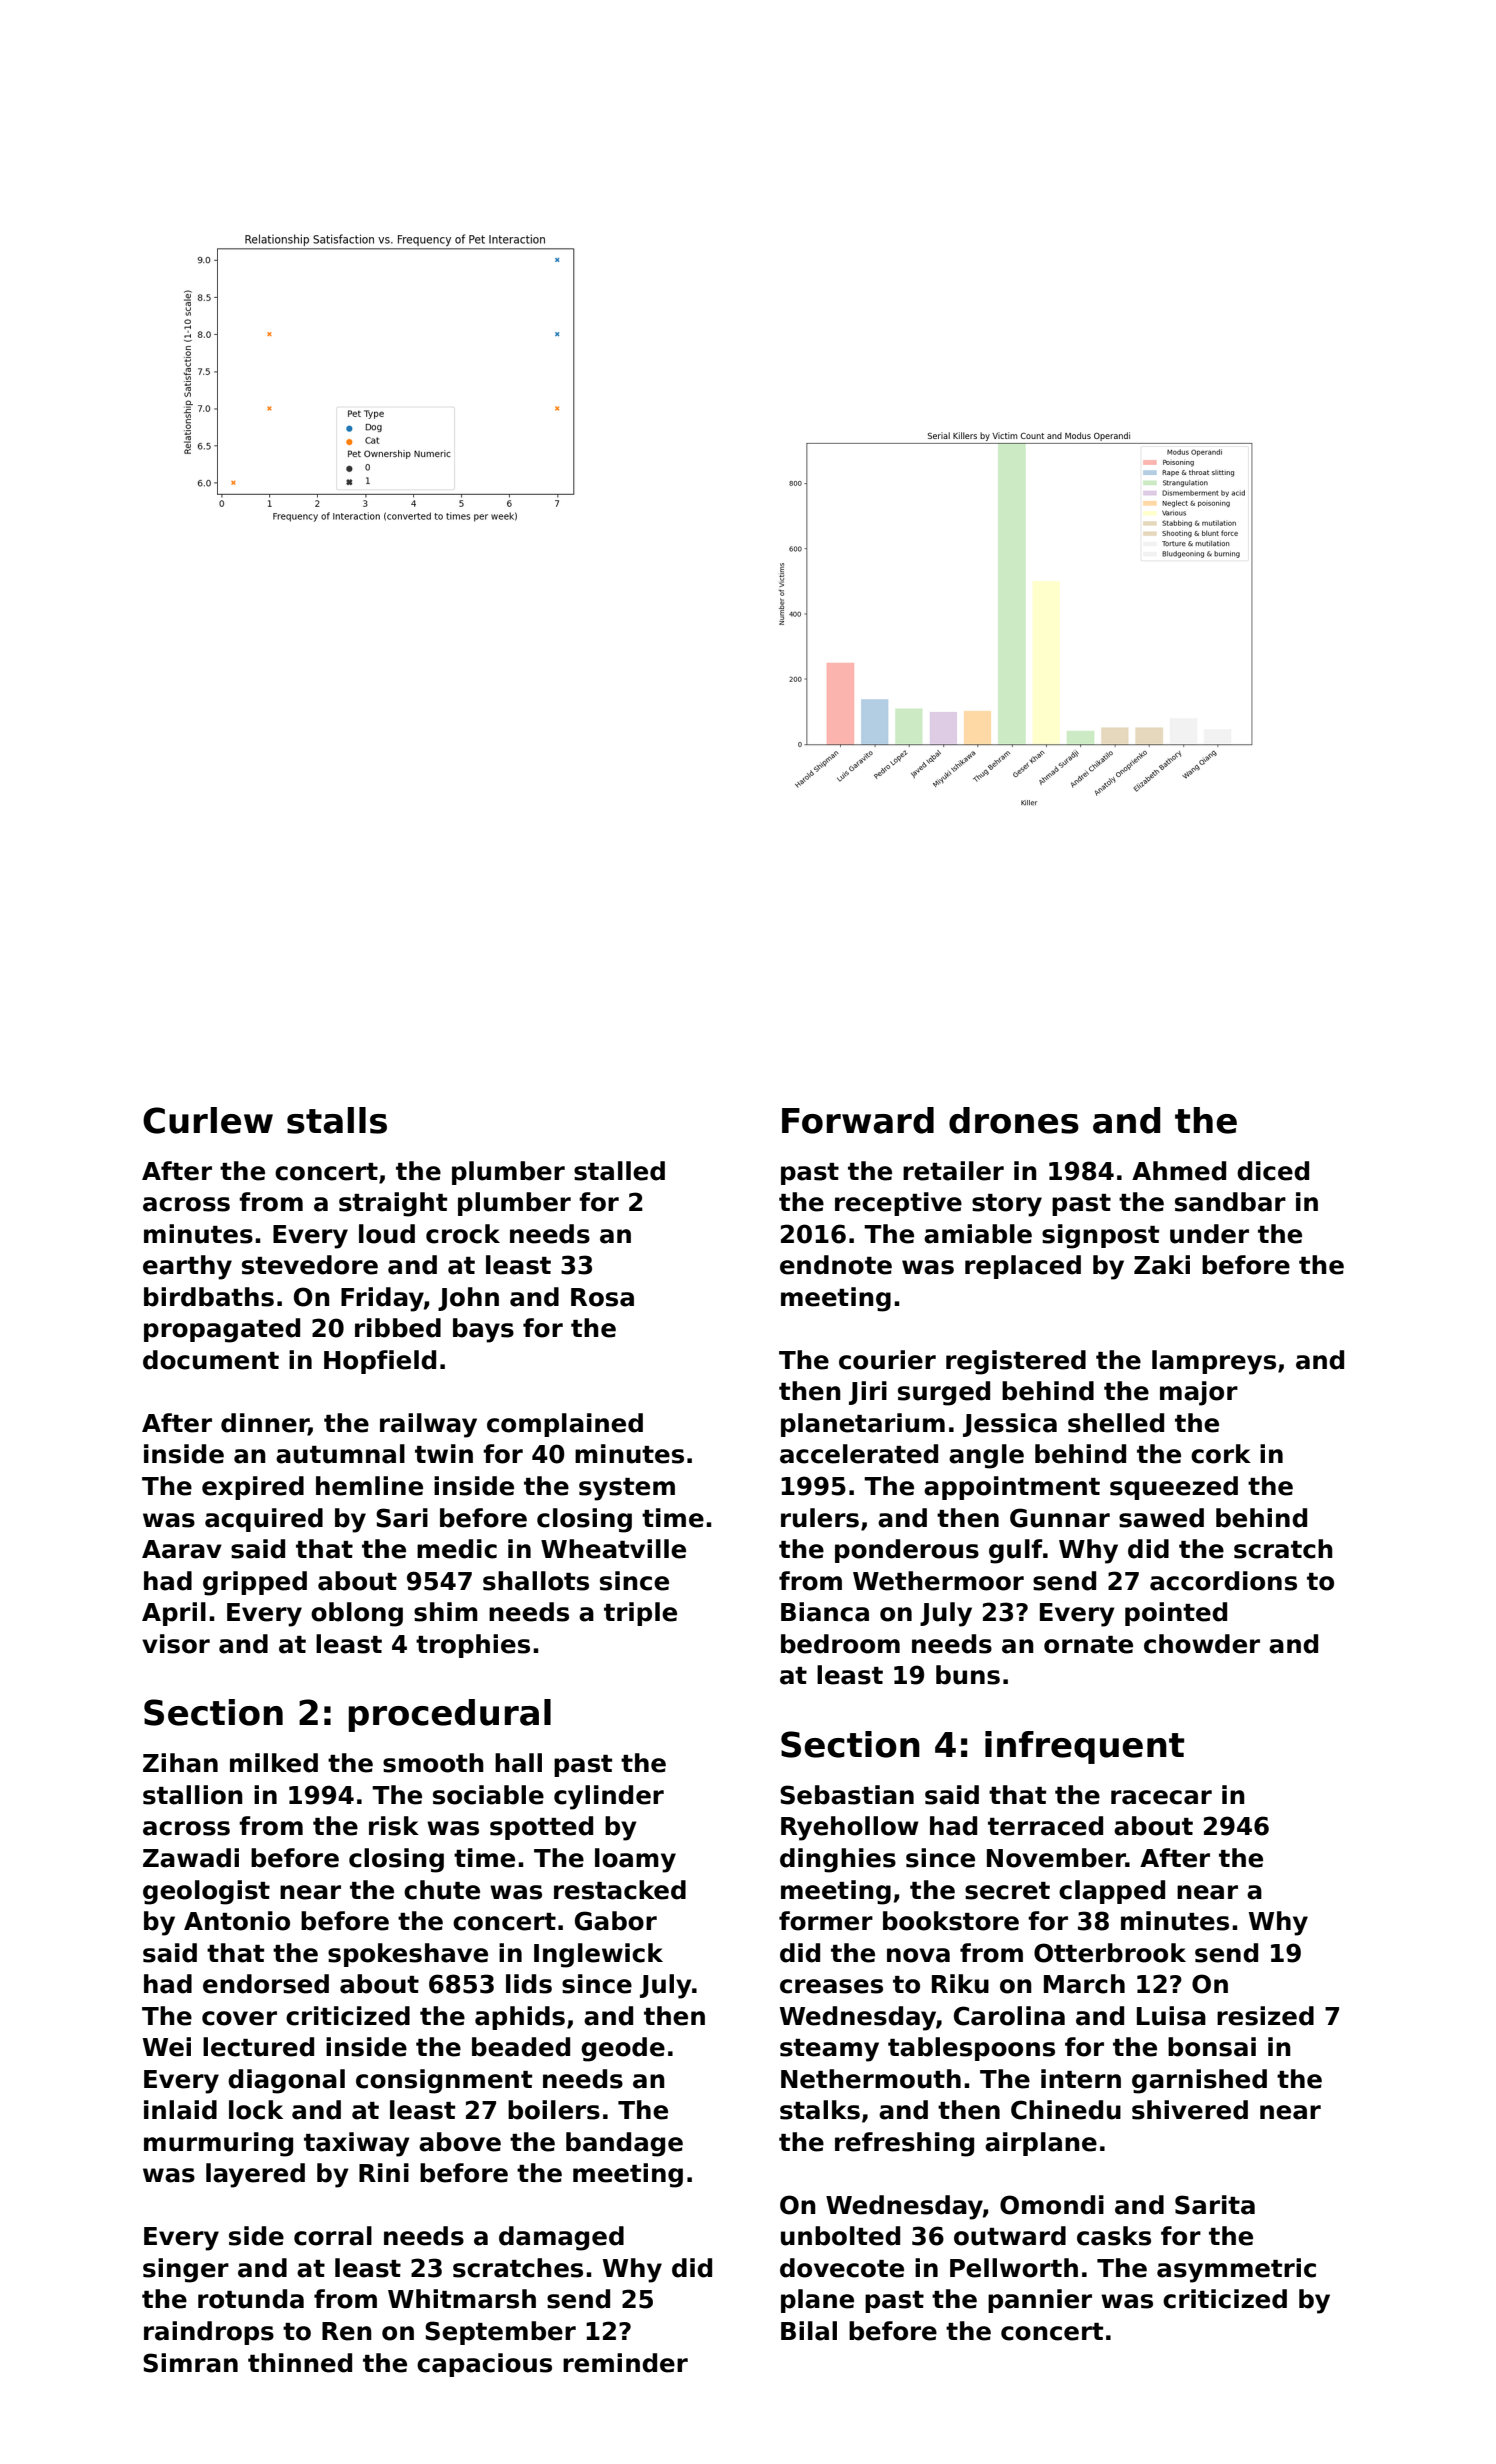 The height and width of the screenshot is (2464, 1496). What do you see at coordinates (1161, 1797) in the screenshot?
I see `racecar` at bounding box center [1161, 1797].
